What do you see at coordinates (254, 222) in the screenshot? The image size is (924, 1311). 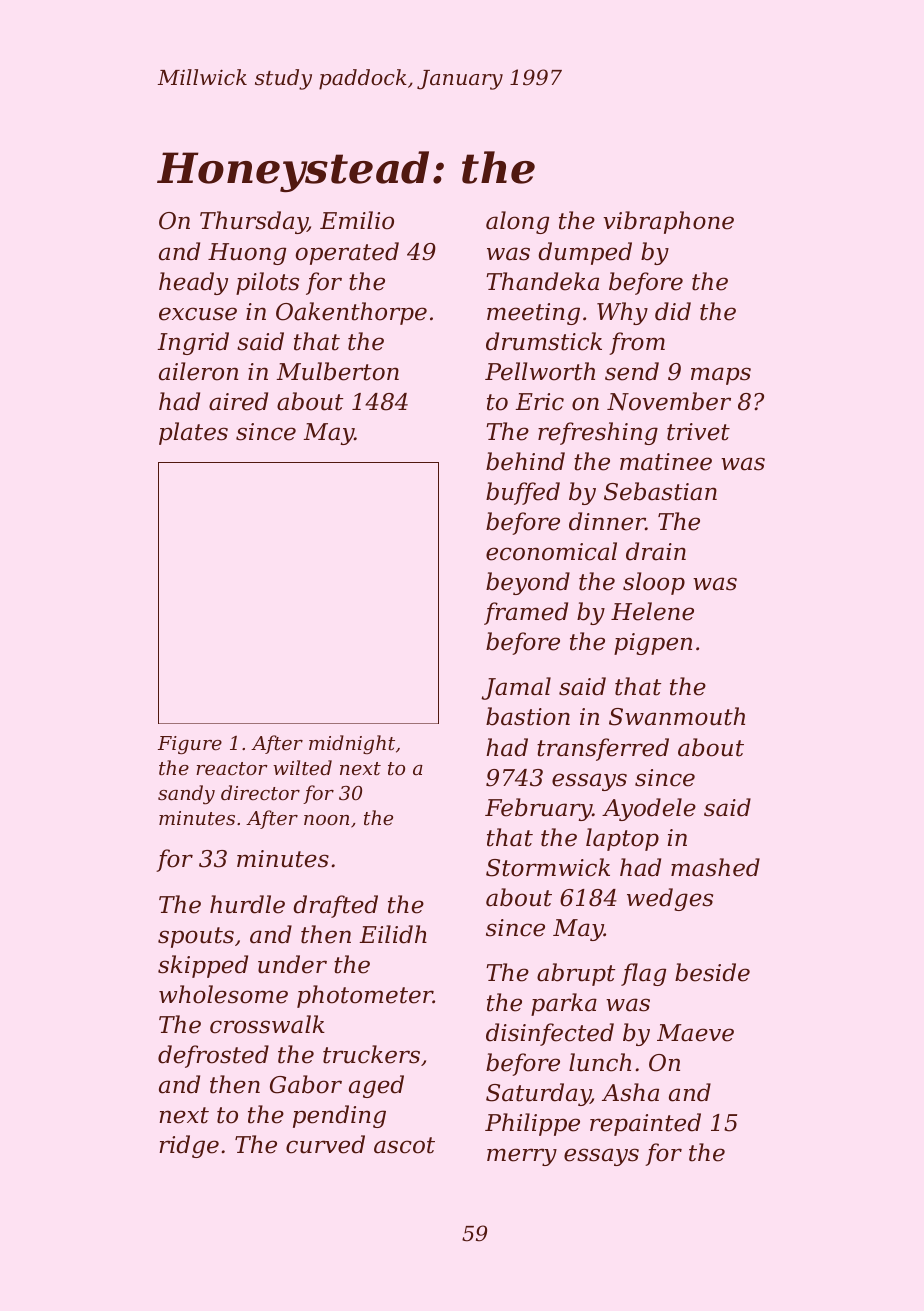 I see `Thursday` at bounding box center [254, 222].
